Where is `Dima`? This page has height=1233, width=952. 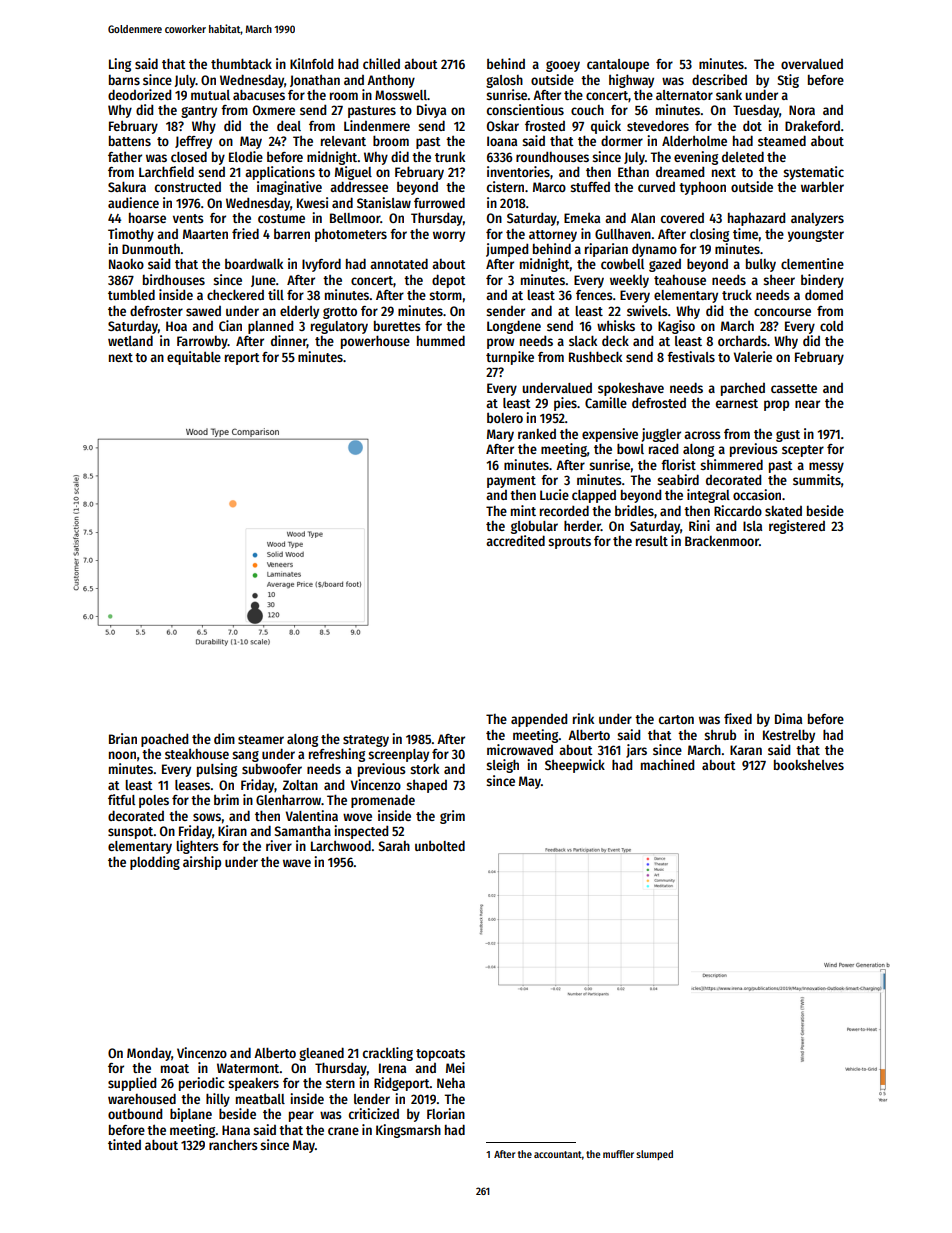
Dima is located at coordinates (788, 718).
